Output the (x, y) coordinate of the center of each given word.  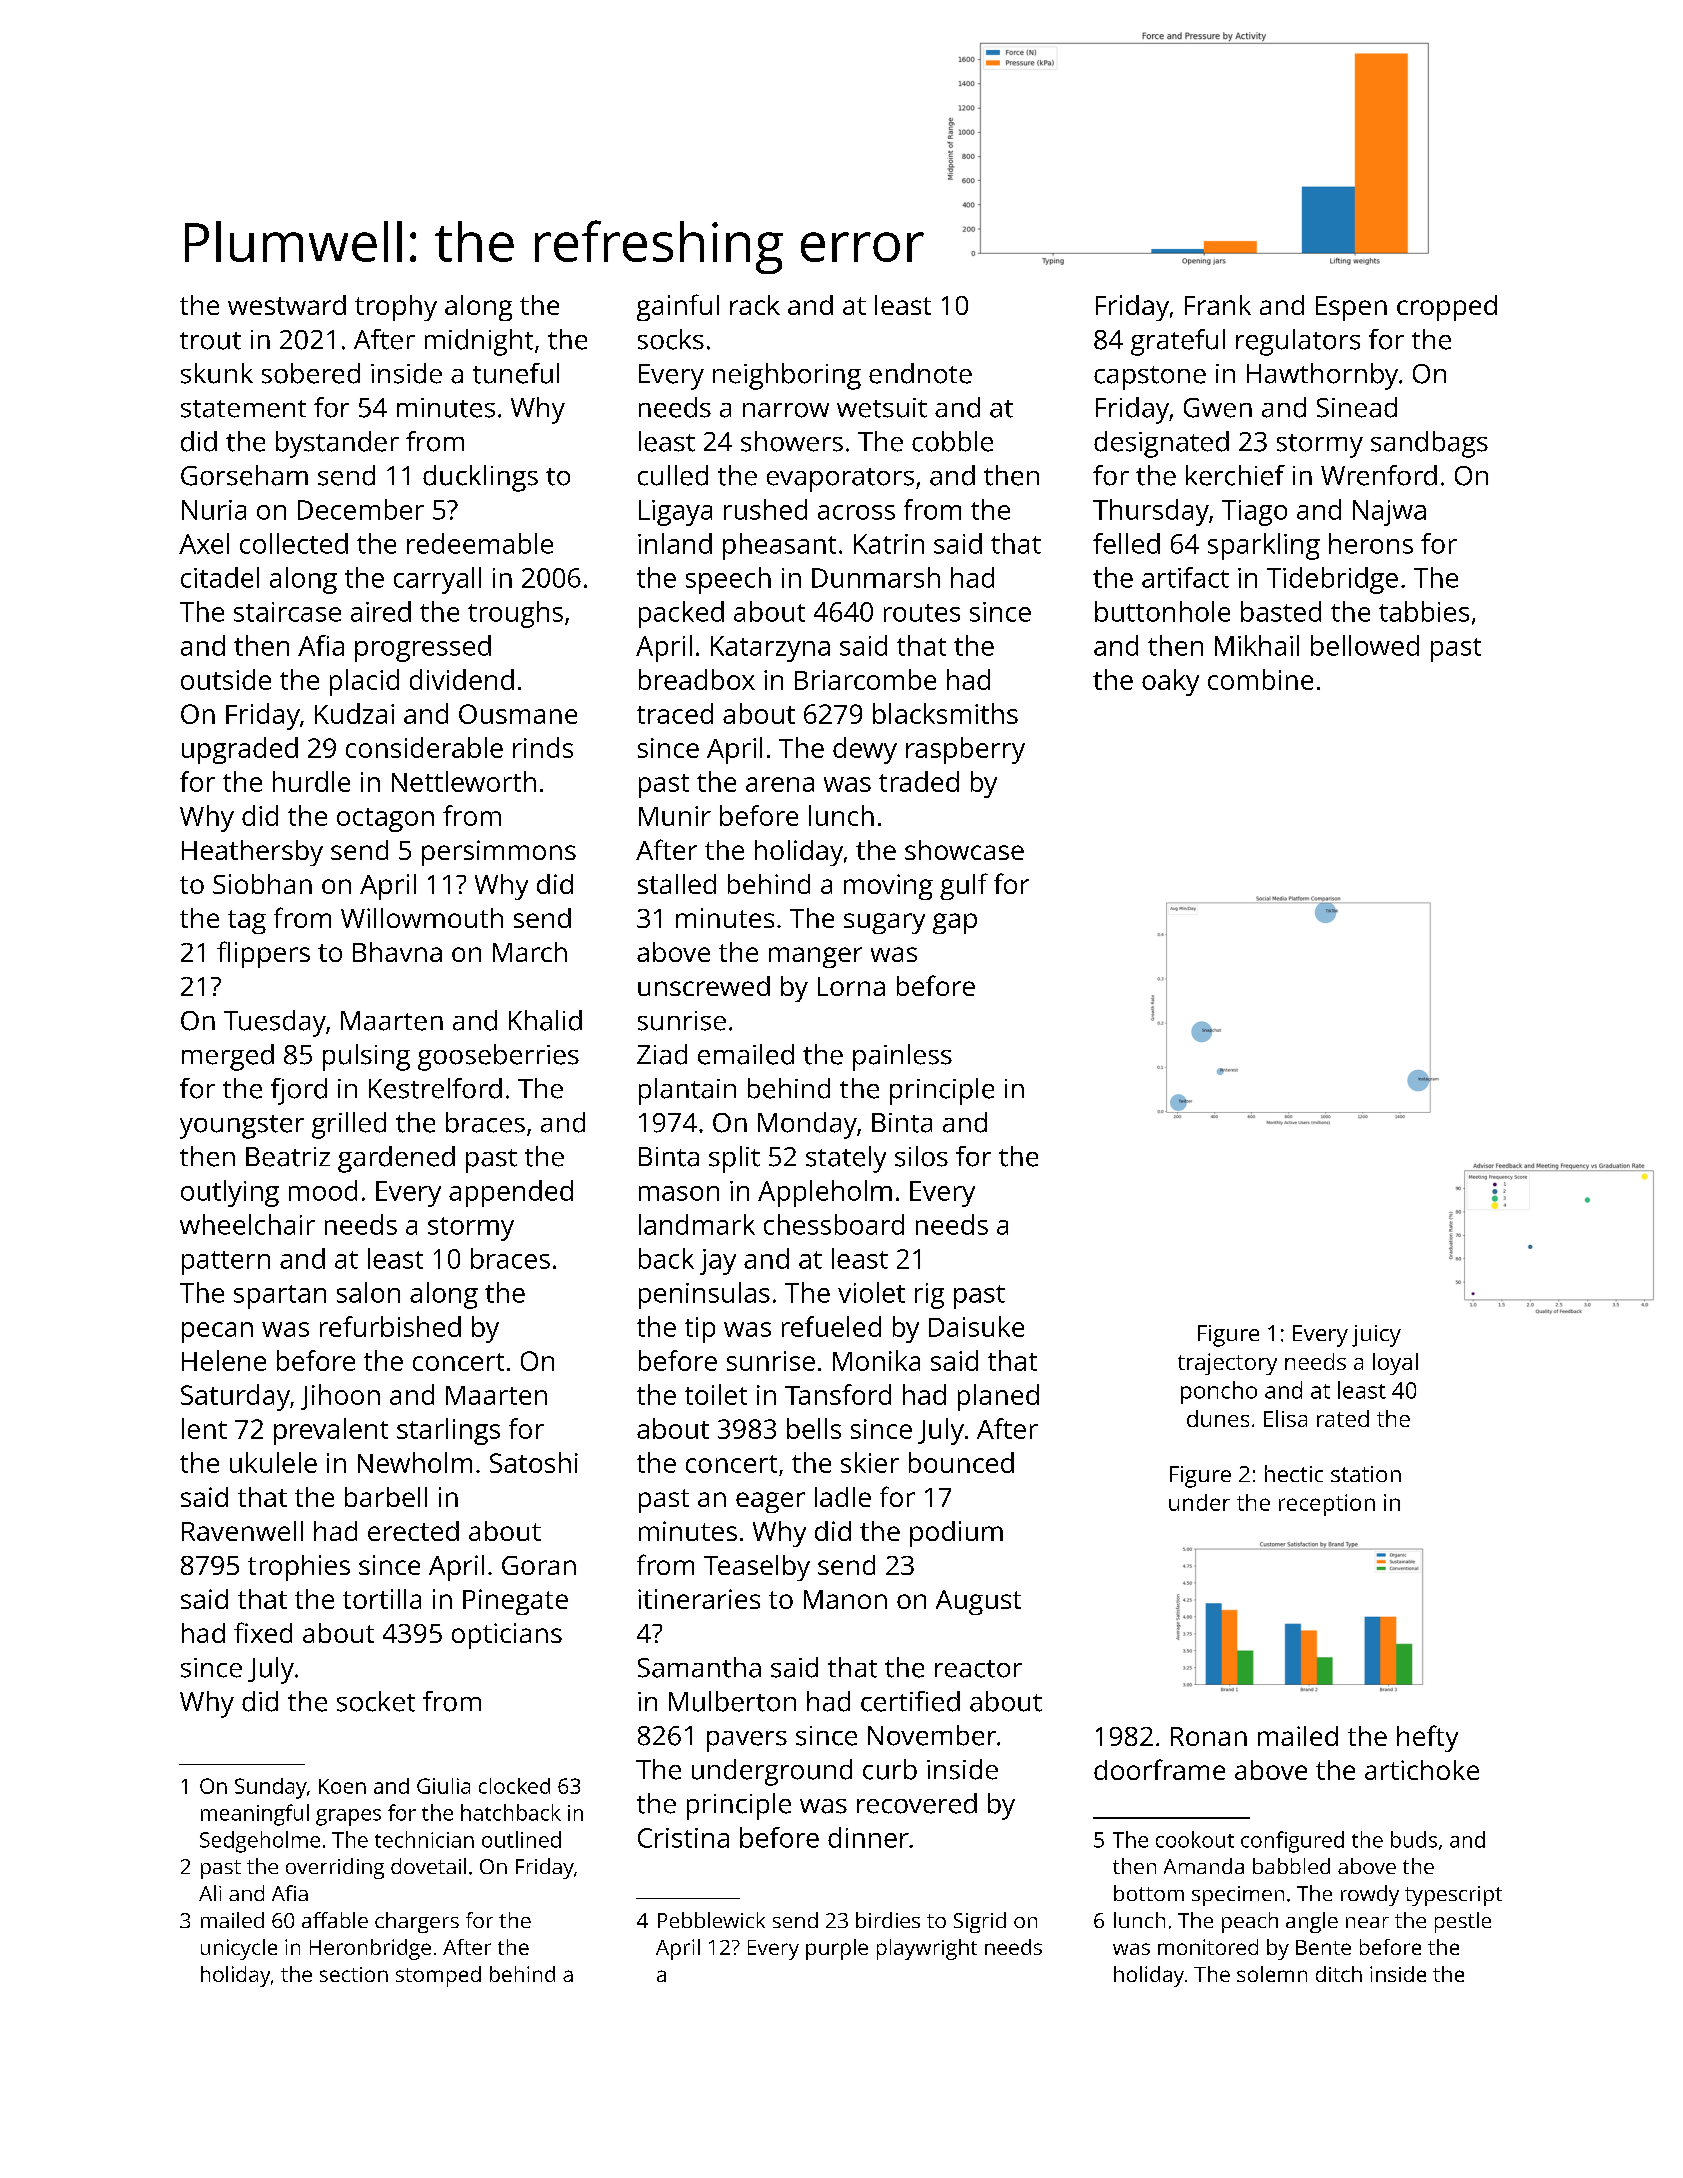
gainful (678, 307)
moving (888, 887)
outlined (521, 1839)
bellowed (1365, 645)
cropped (1447, 308)
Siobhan (262, 884)
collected (294, 543)
